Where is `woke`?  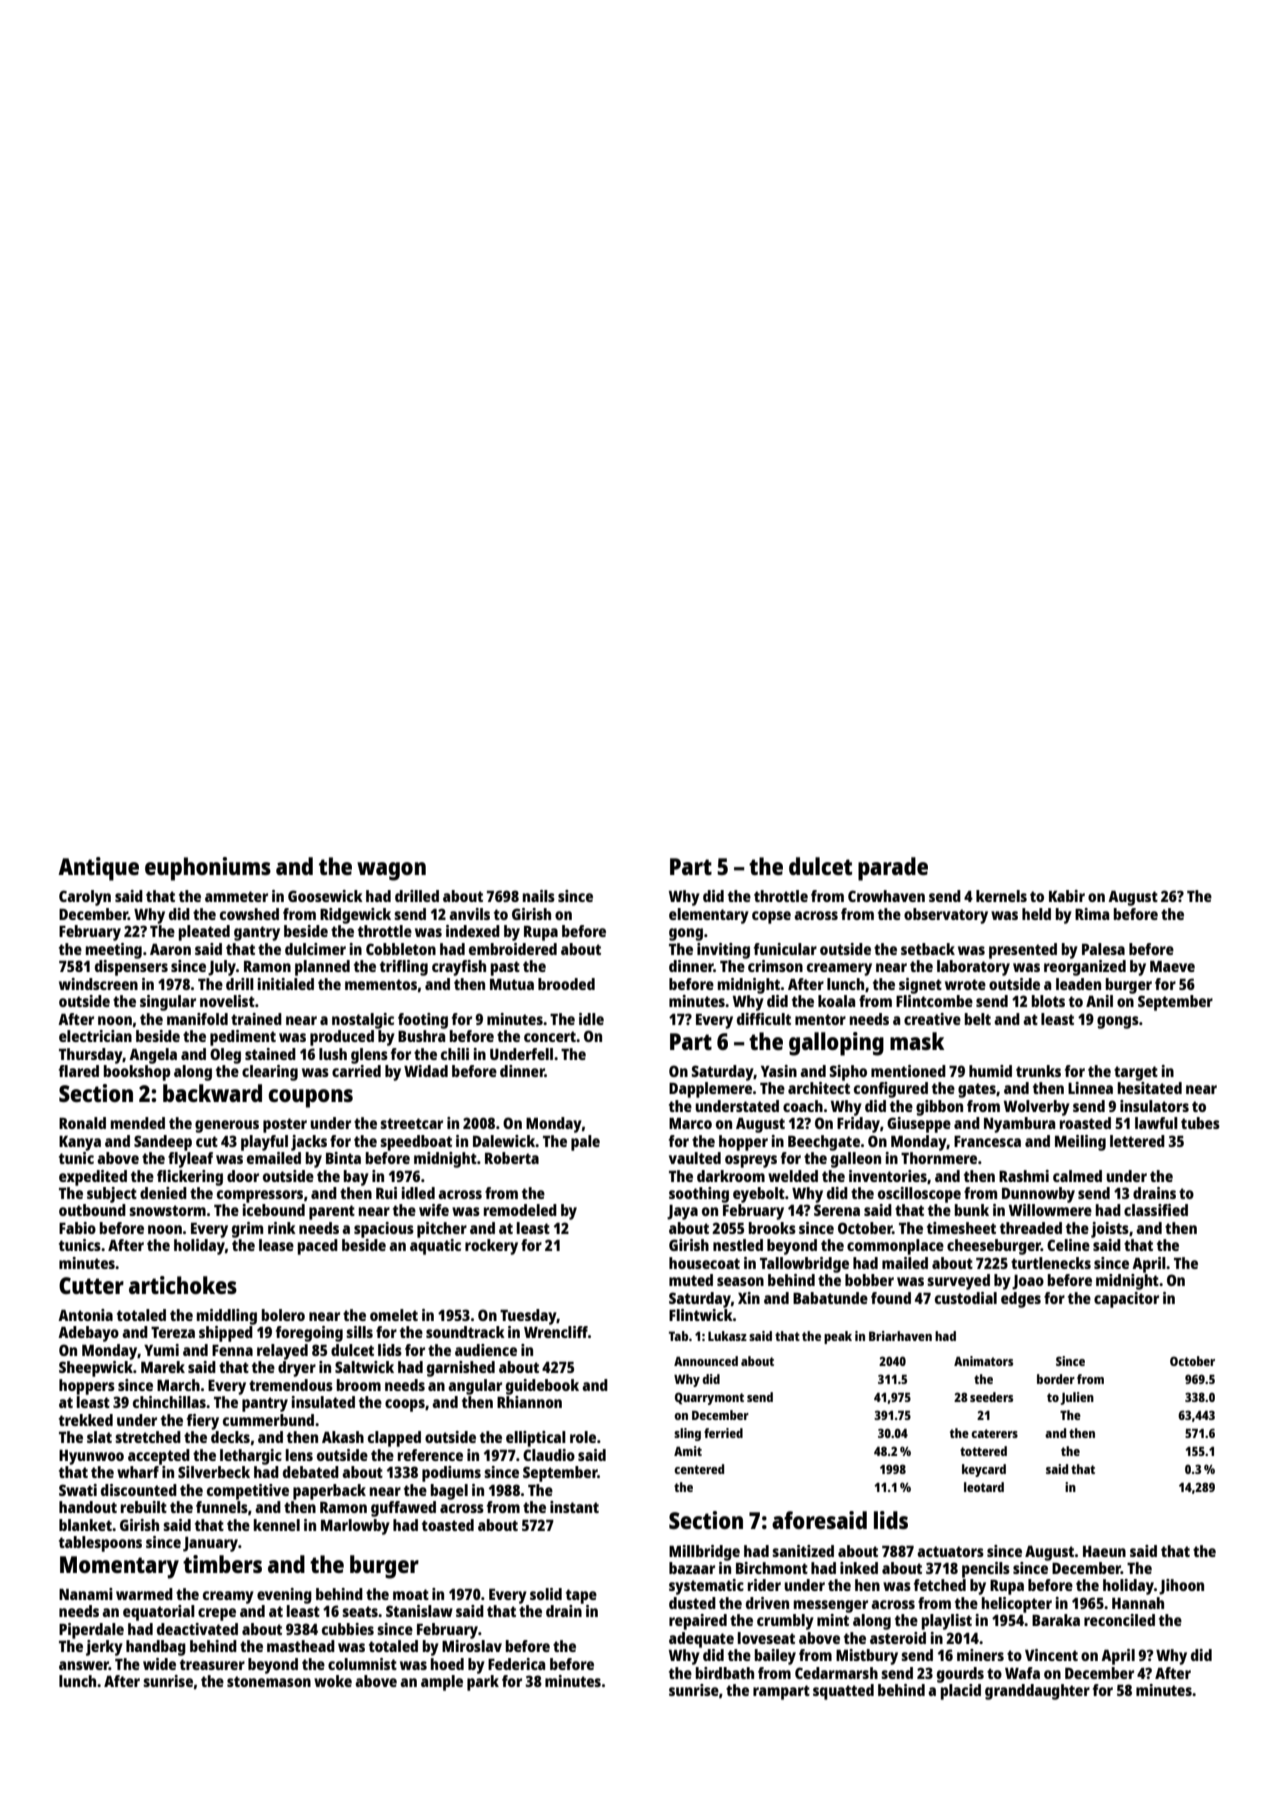
woke is located at coordinates (333, 1681).
